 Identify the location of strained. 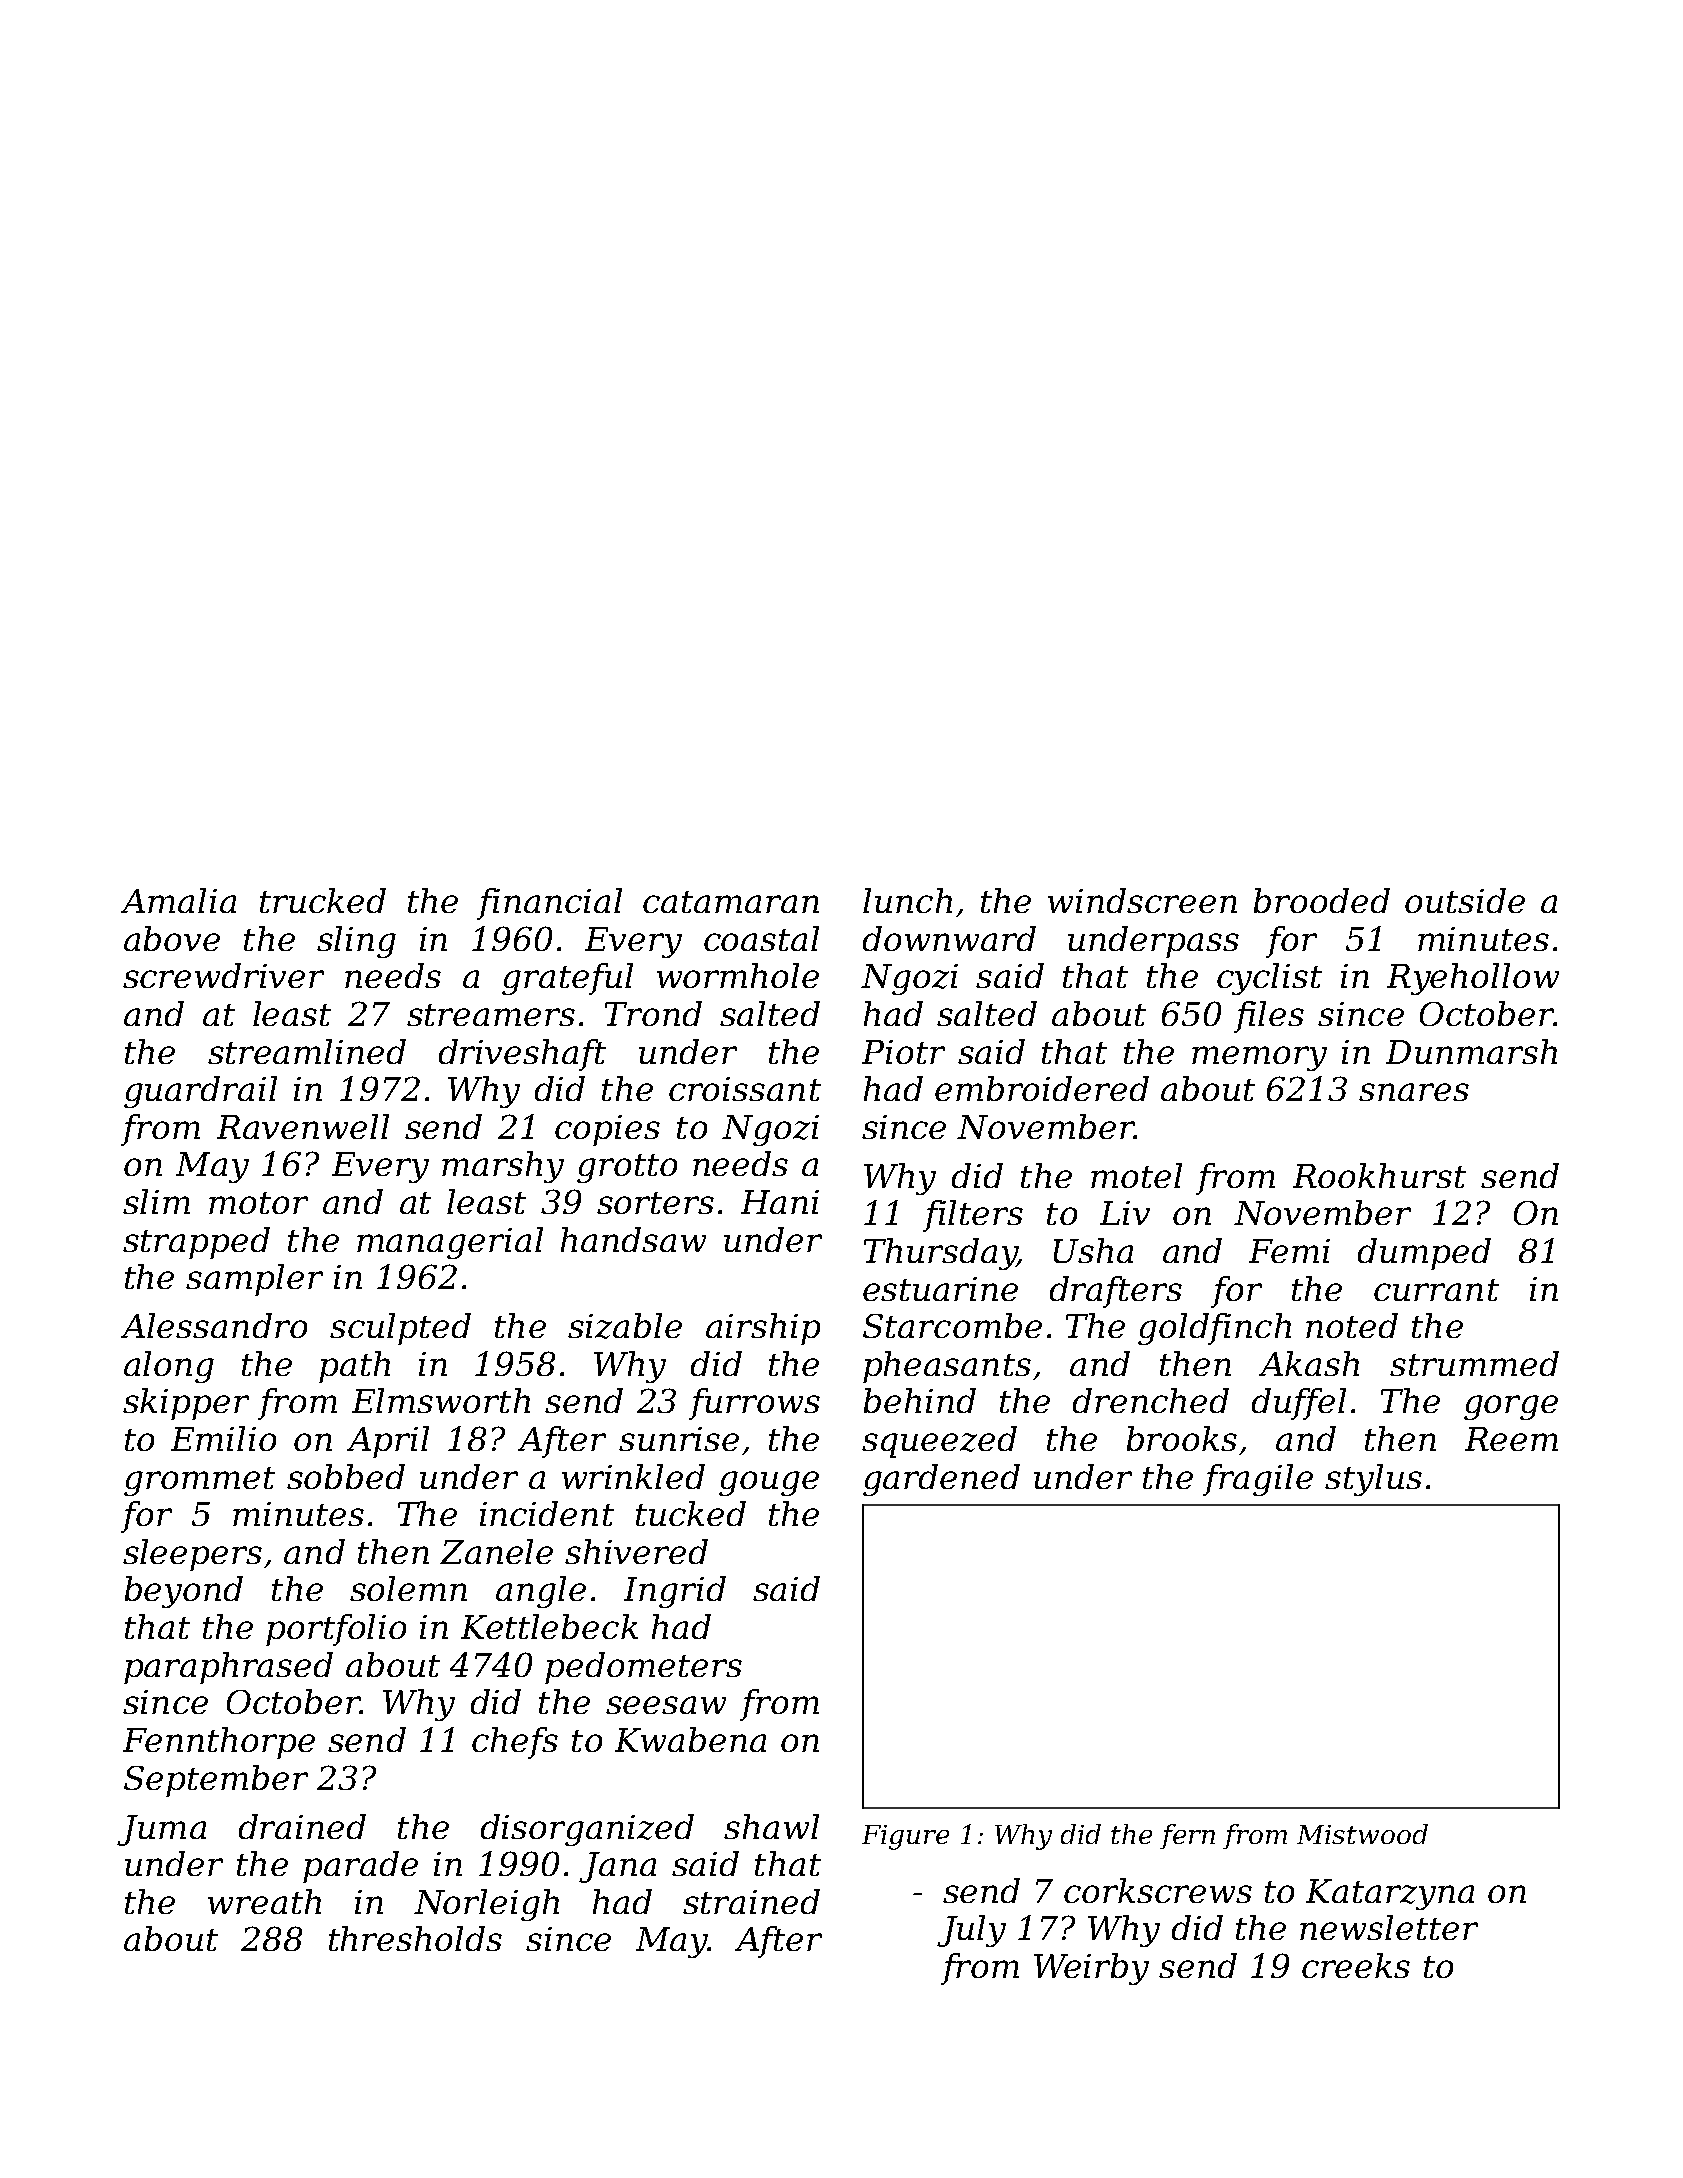
(751, 1901).
